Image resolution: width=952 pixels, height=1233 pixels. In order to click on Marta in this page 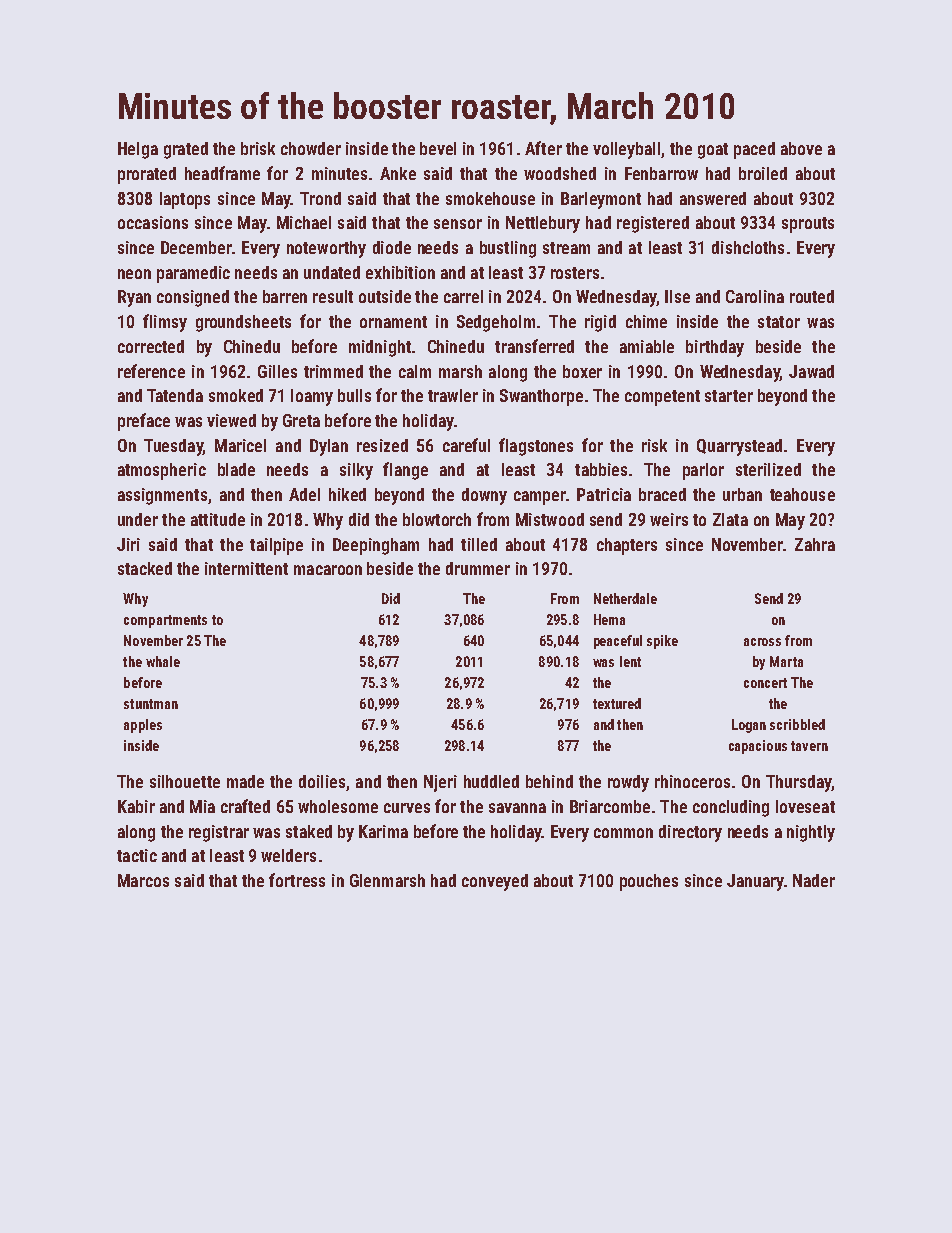, I will do `click(786, 661)`.
